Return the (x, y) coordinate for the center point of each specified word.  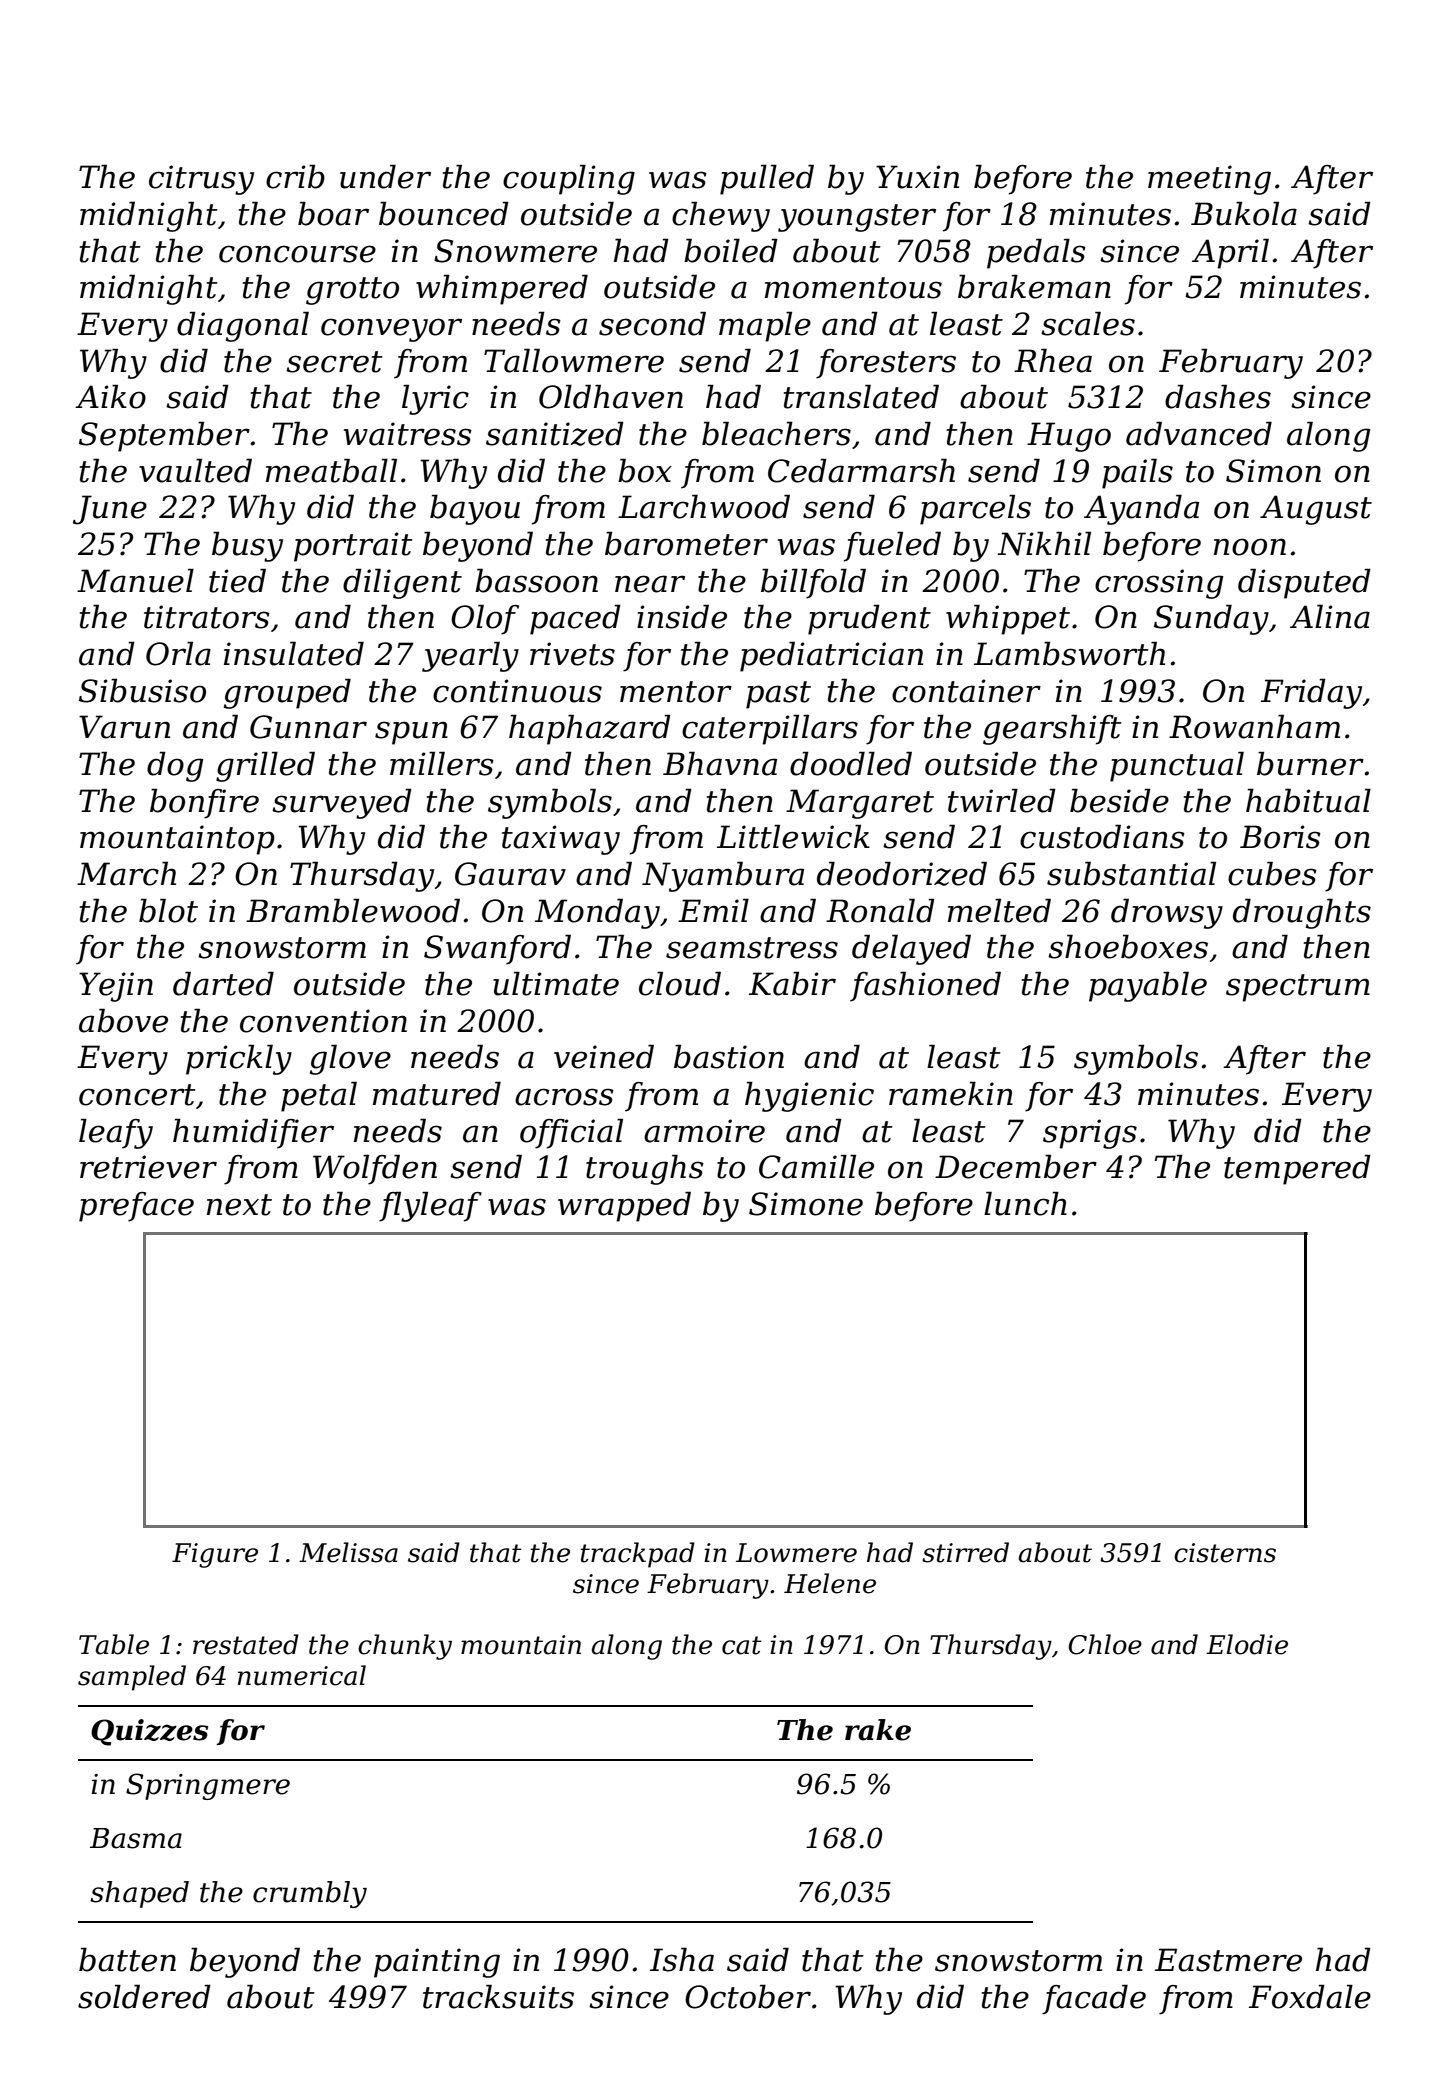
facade (1094, 1999)
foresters (886, 364)
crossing (1159, 584)
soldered (144, 1996)
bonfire (204, 803)
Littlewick (793, 836)
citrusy (201, 180)
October (748, 1996)
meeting (1209, 180)
